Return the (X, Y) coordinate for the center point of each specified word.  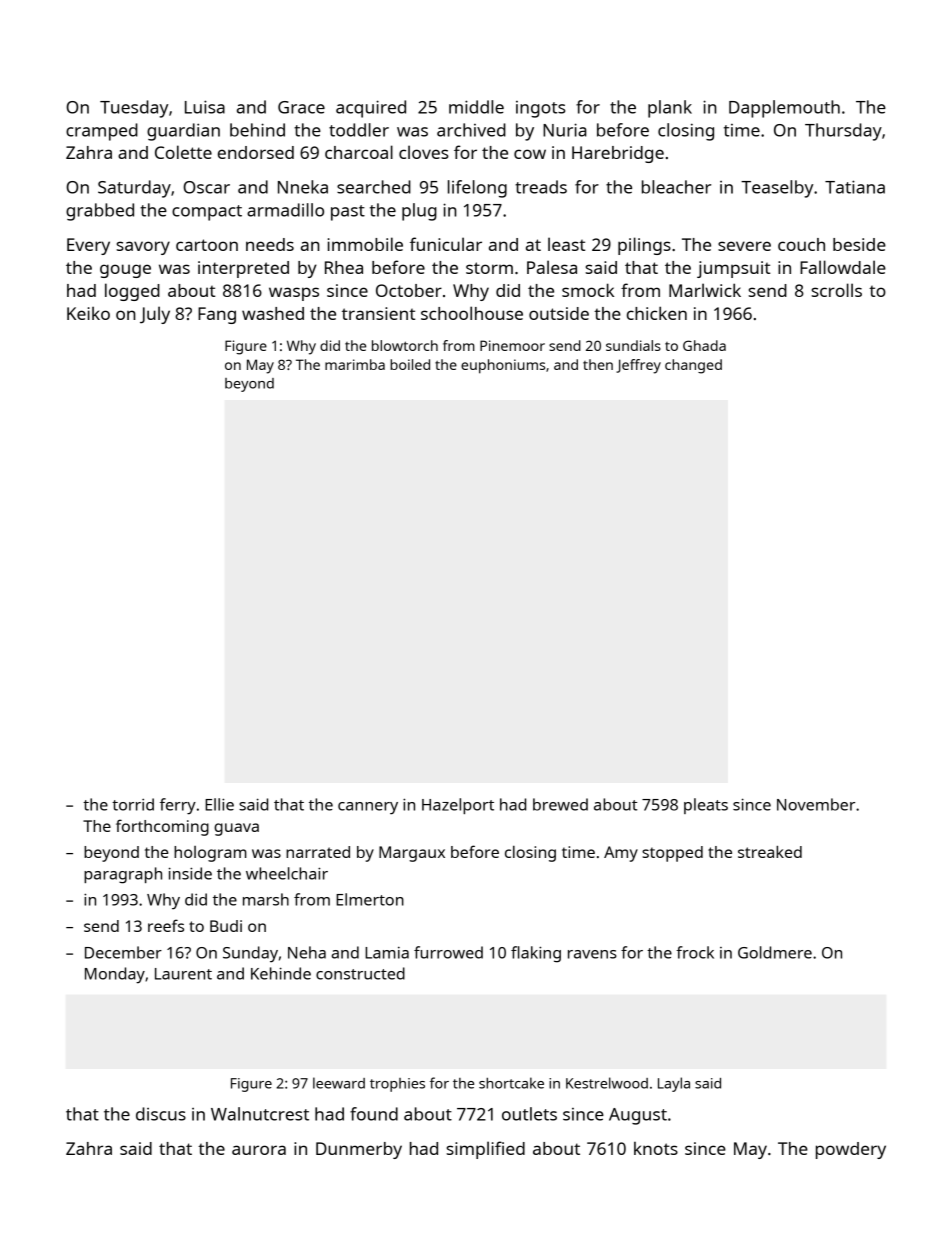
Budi (226, 926)
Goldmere (775, 952)
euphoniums (503, 366)
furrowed (448, 952)
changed (693, 366)
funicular (446, 244)
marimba (355, 364)
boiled (410, 364)
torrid (133, 804)
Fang (217, 315)
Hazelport (458, 806)
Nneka (303, 187)
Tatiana (855, 187)
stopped (672, 854)
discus (161, 1114)
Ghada (704, 345)
